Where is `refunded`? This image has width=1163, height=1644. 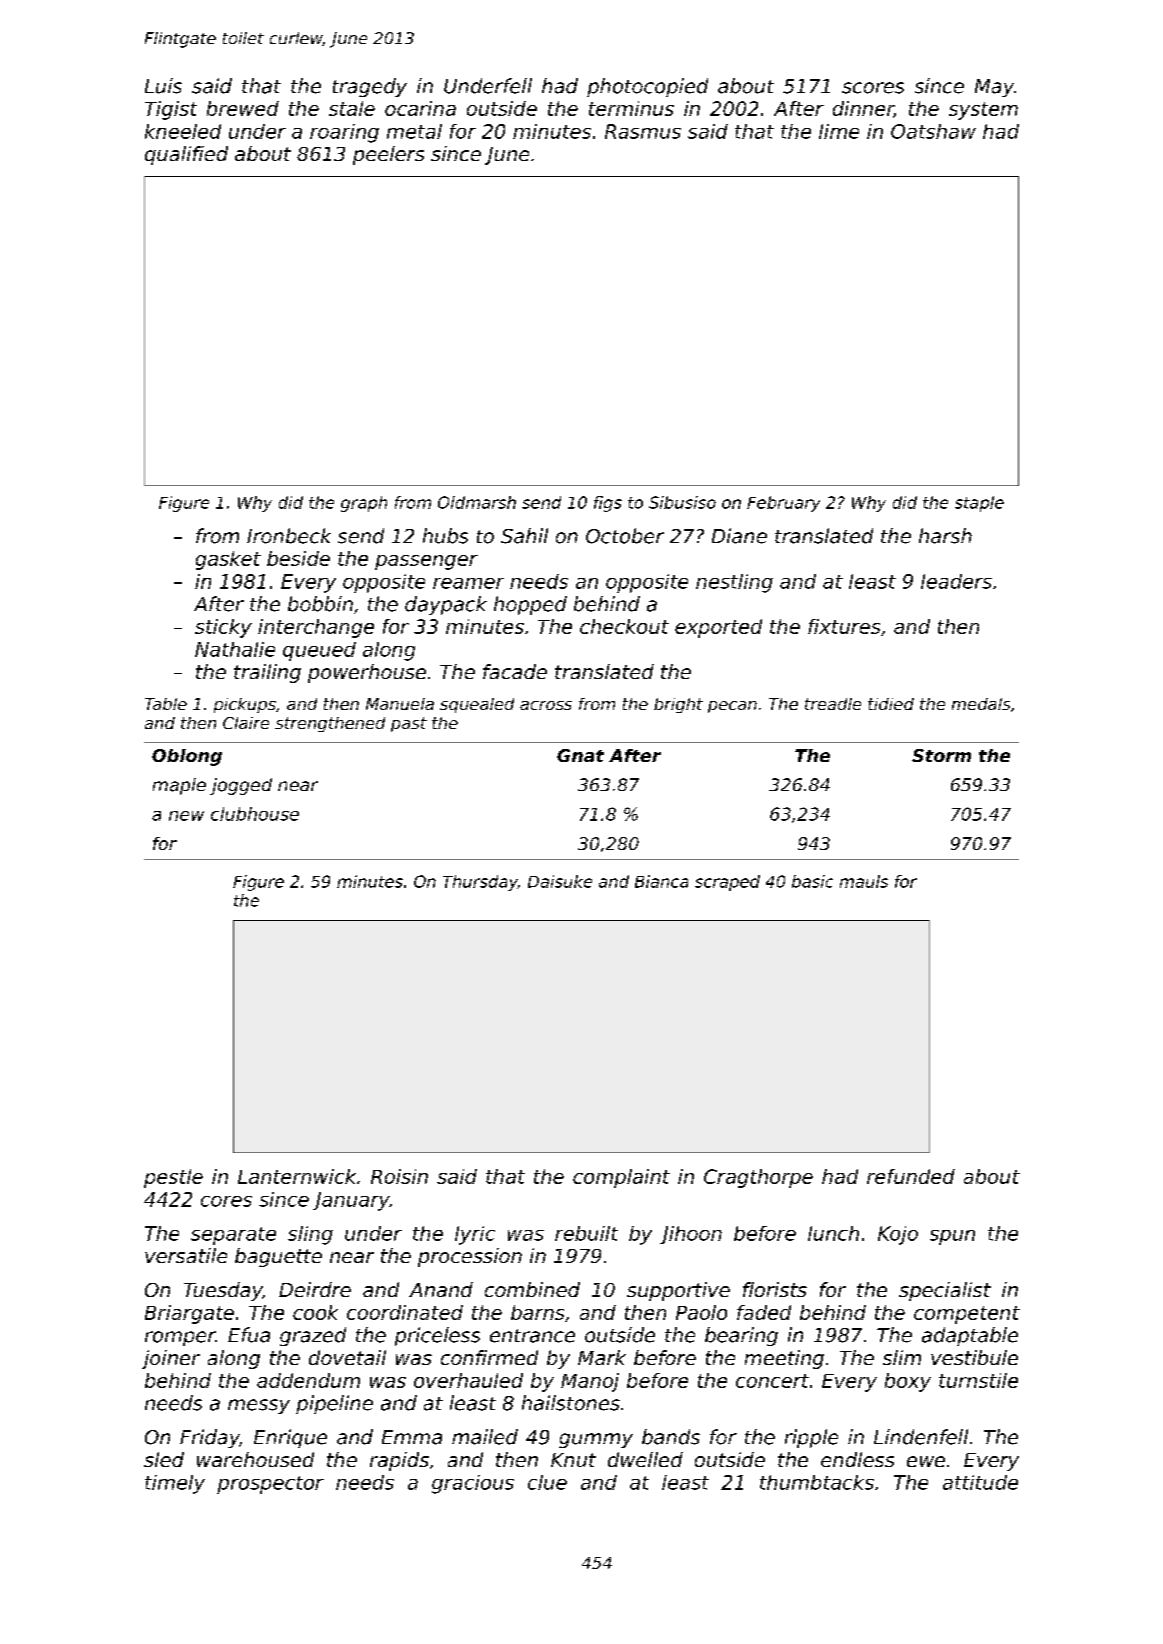 refunded is located at coordinates (911, 1176).
